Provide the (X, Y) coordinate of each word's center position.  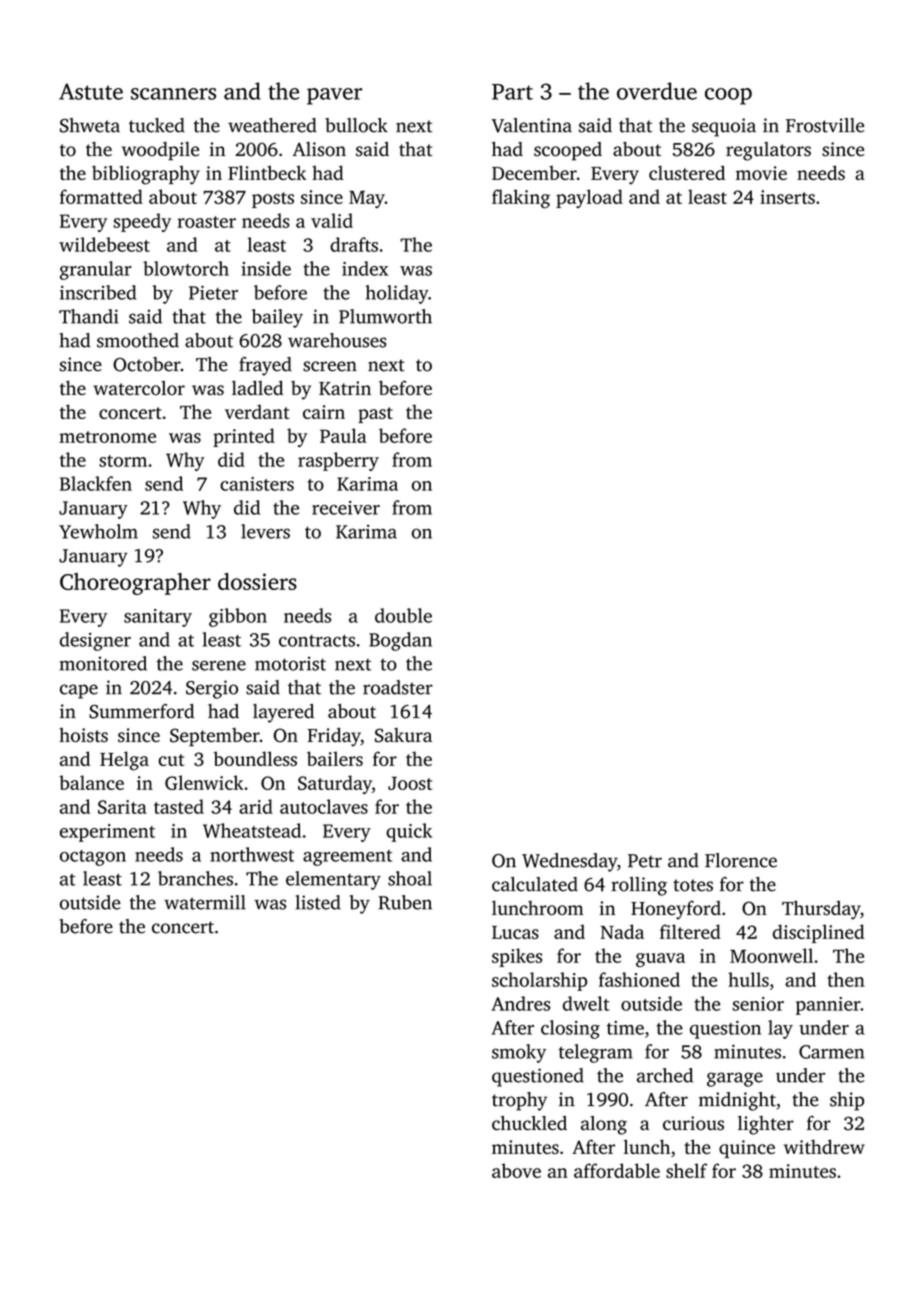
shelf (686, 1170)
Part (512, 92)
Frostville (825, 125)
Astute (91, 91)
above (516, 1170)
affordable (617, 1170)
